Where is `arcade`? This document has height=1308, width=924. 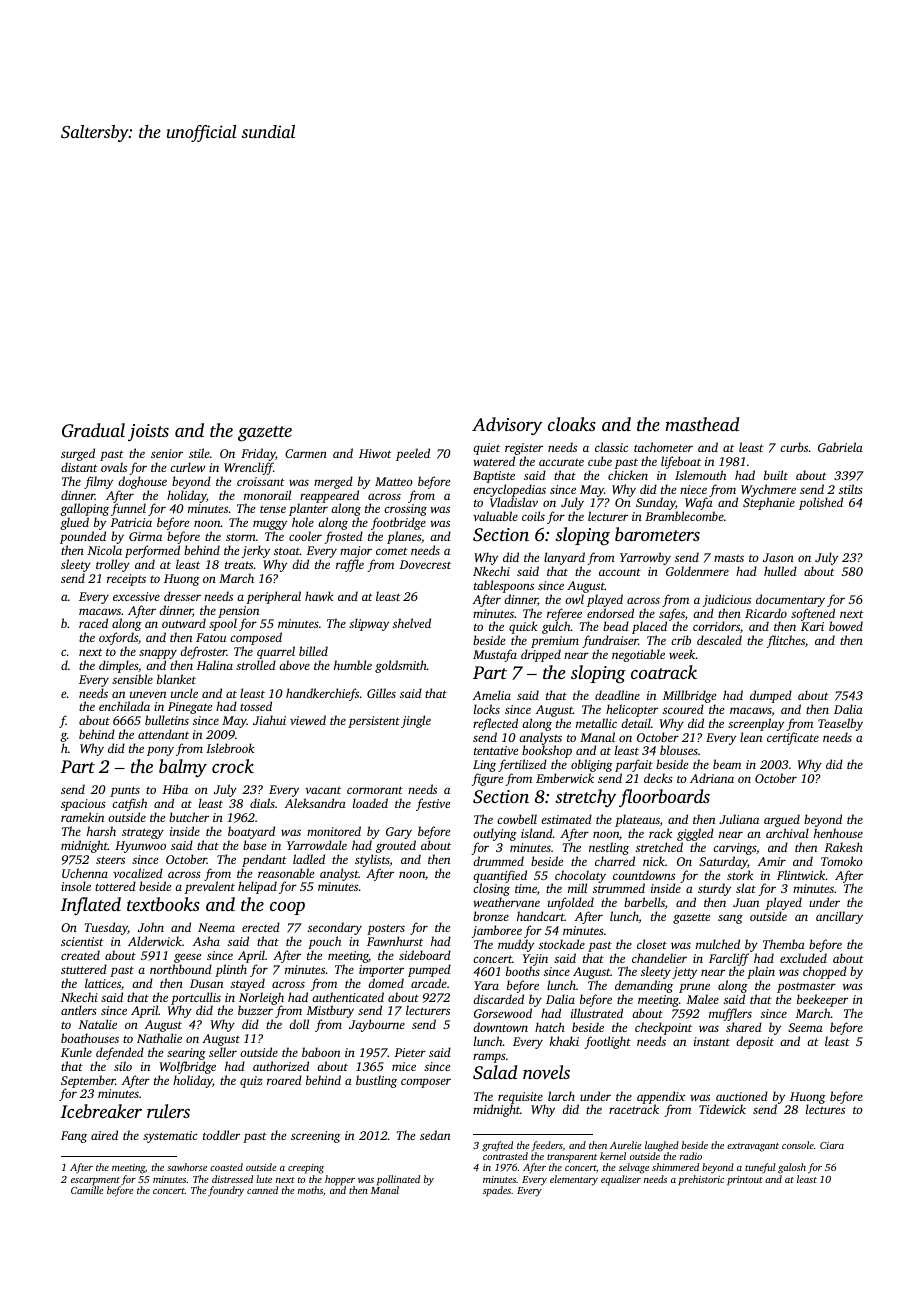
arcade is located at coordinates (429, 983).
